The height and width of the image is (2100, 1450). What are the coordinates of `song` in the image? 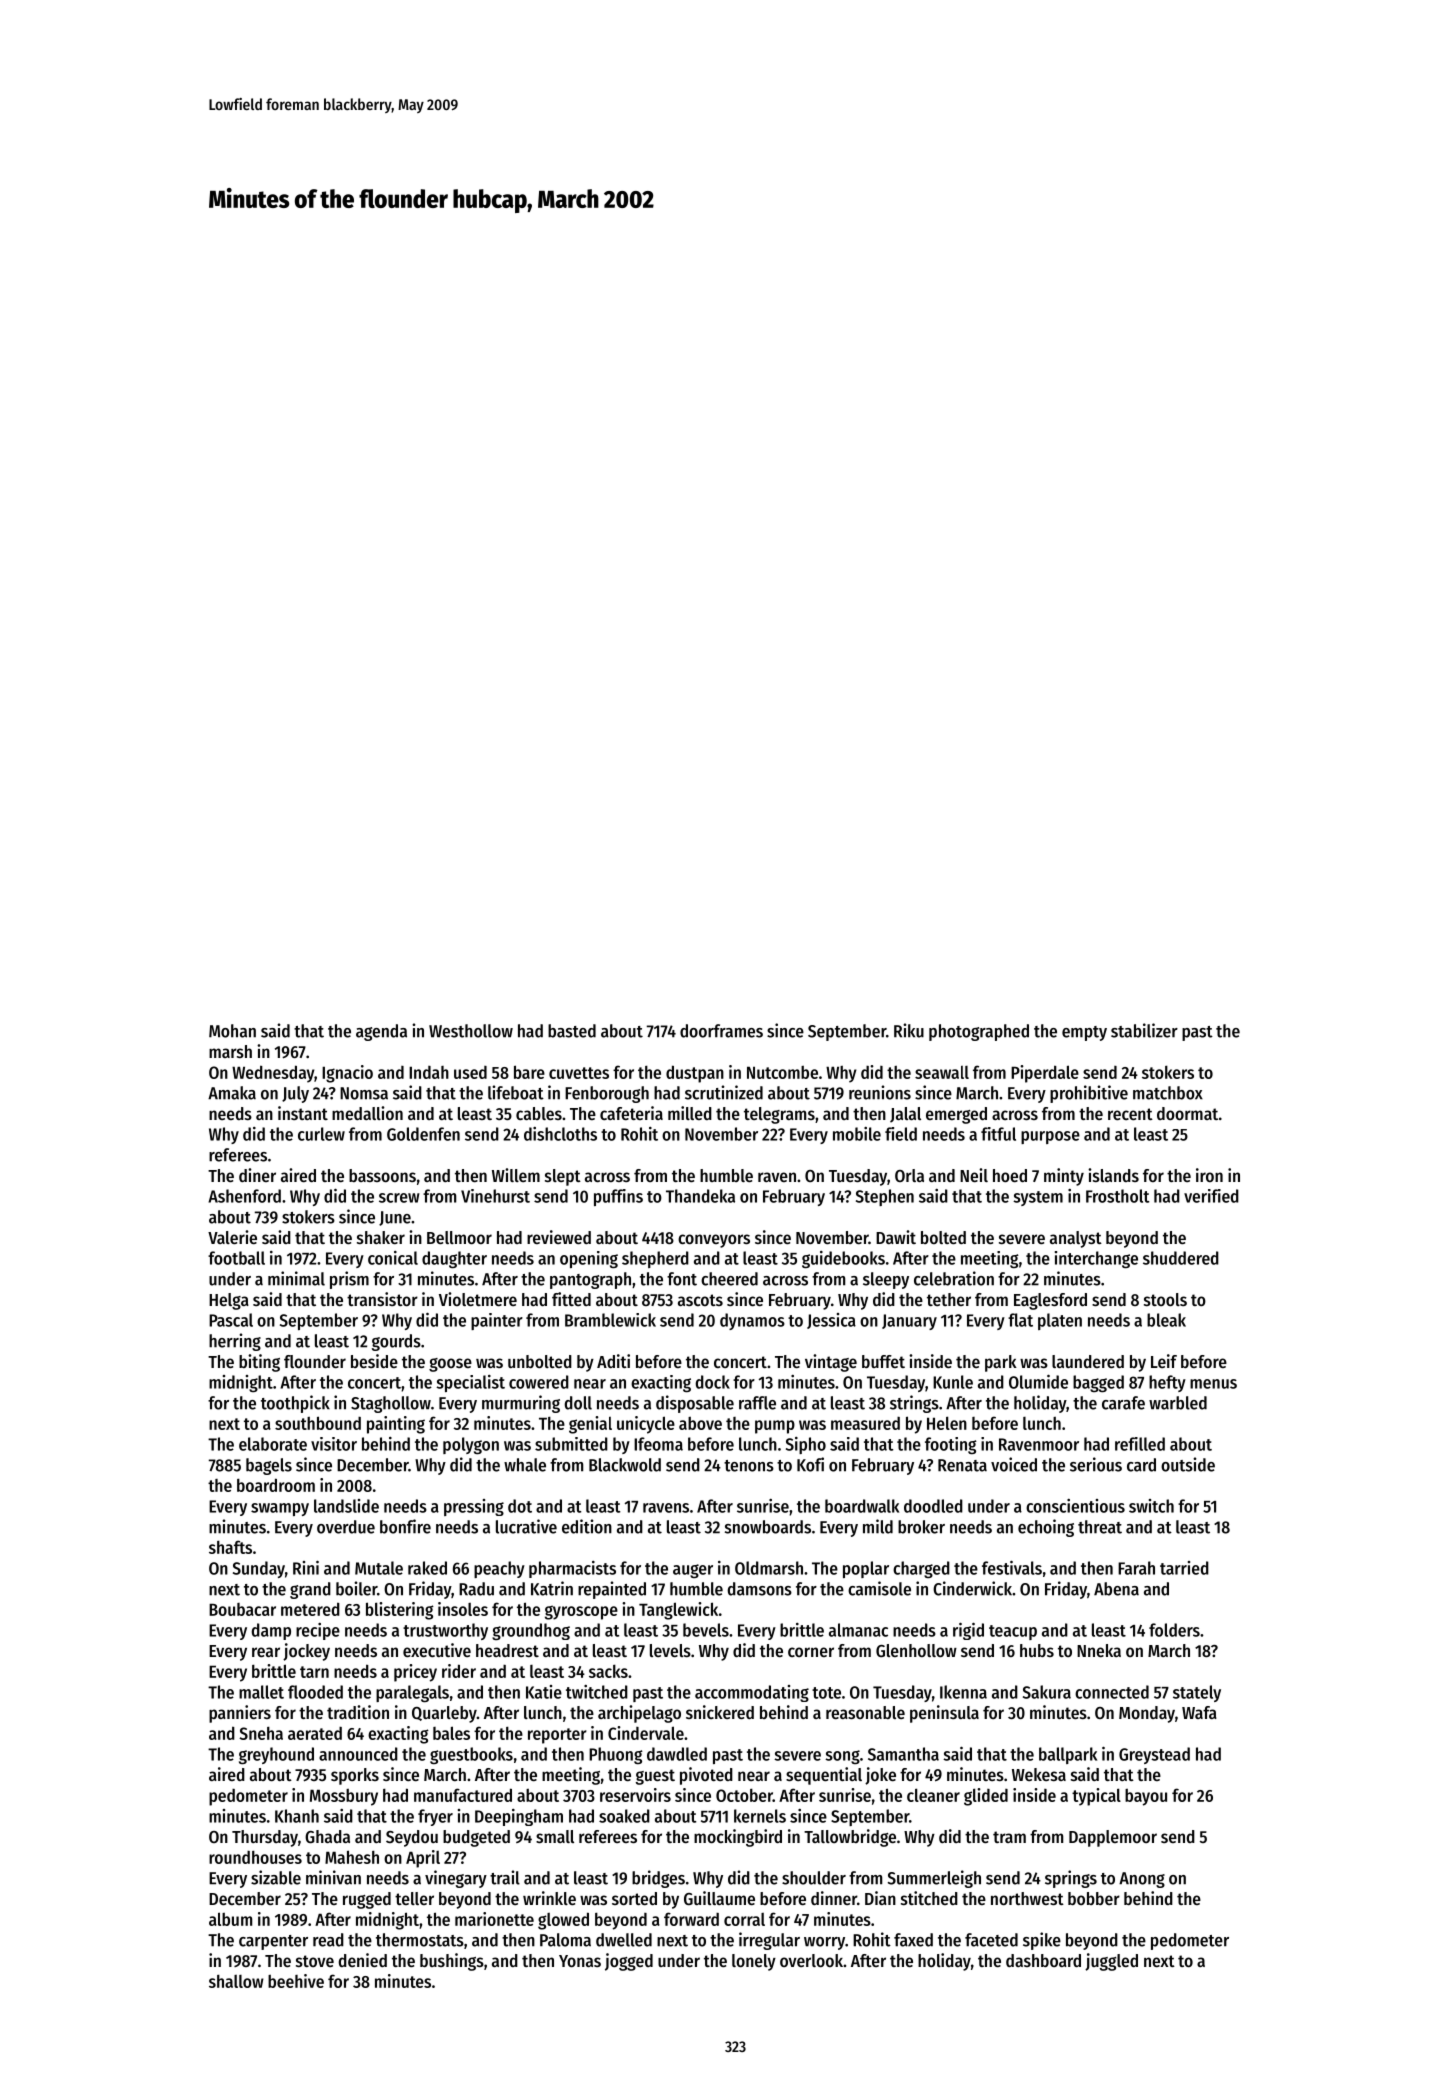 It's located at (842, 1757).
